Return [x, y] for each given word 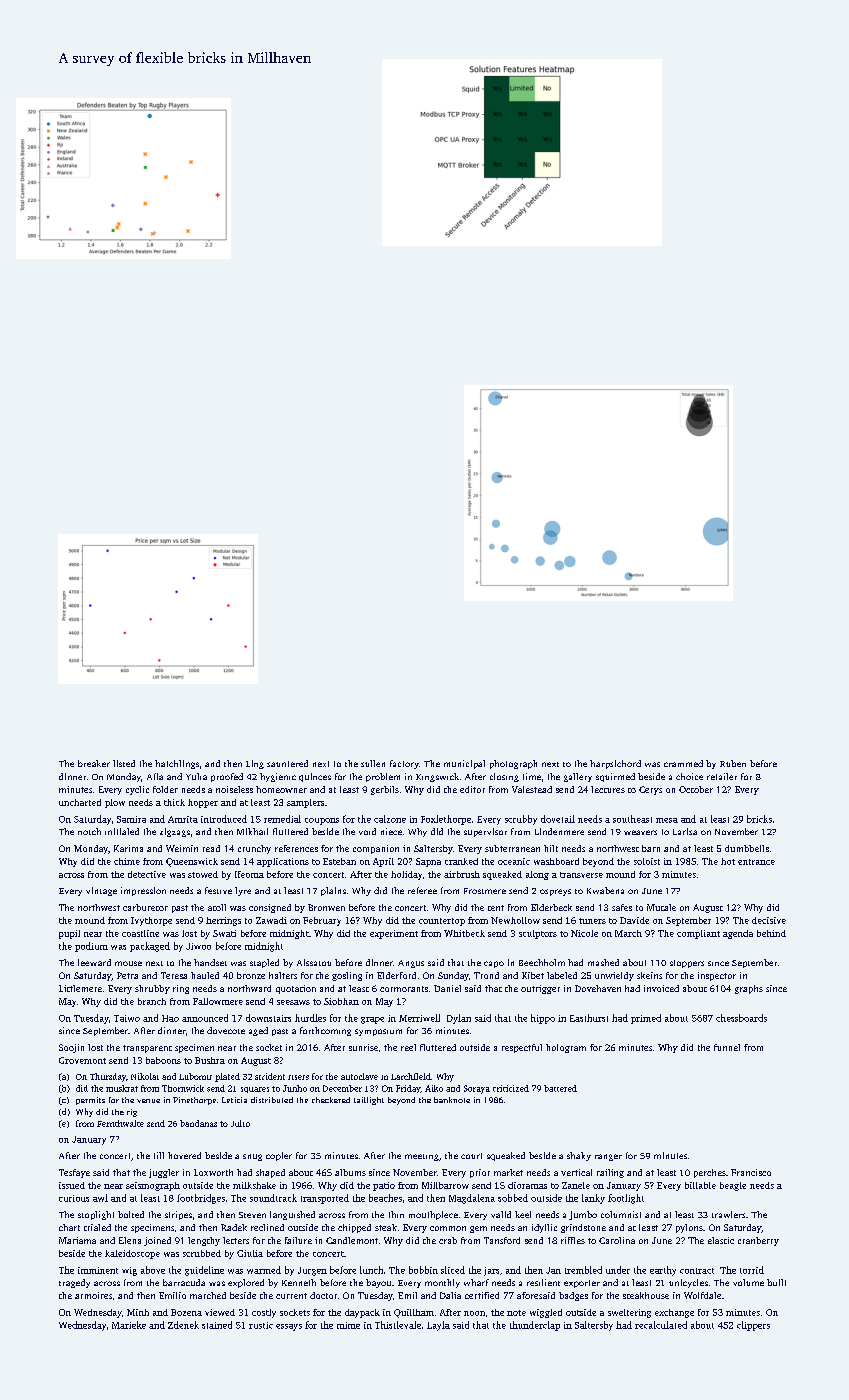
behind [771, 933]
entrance [756, 862]
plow [115, 803]
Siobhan [341, 1001]
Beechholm [542, 962]
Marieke [129, 1325]
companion [376, 849]
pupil [69, 934]
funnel [727, 1047]
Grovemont [82, 1060]
